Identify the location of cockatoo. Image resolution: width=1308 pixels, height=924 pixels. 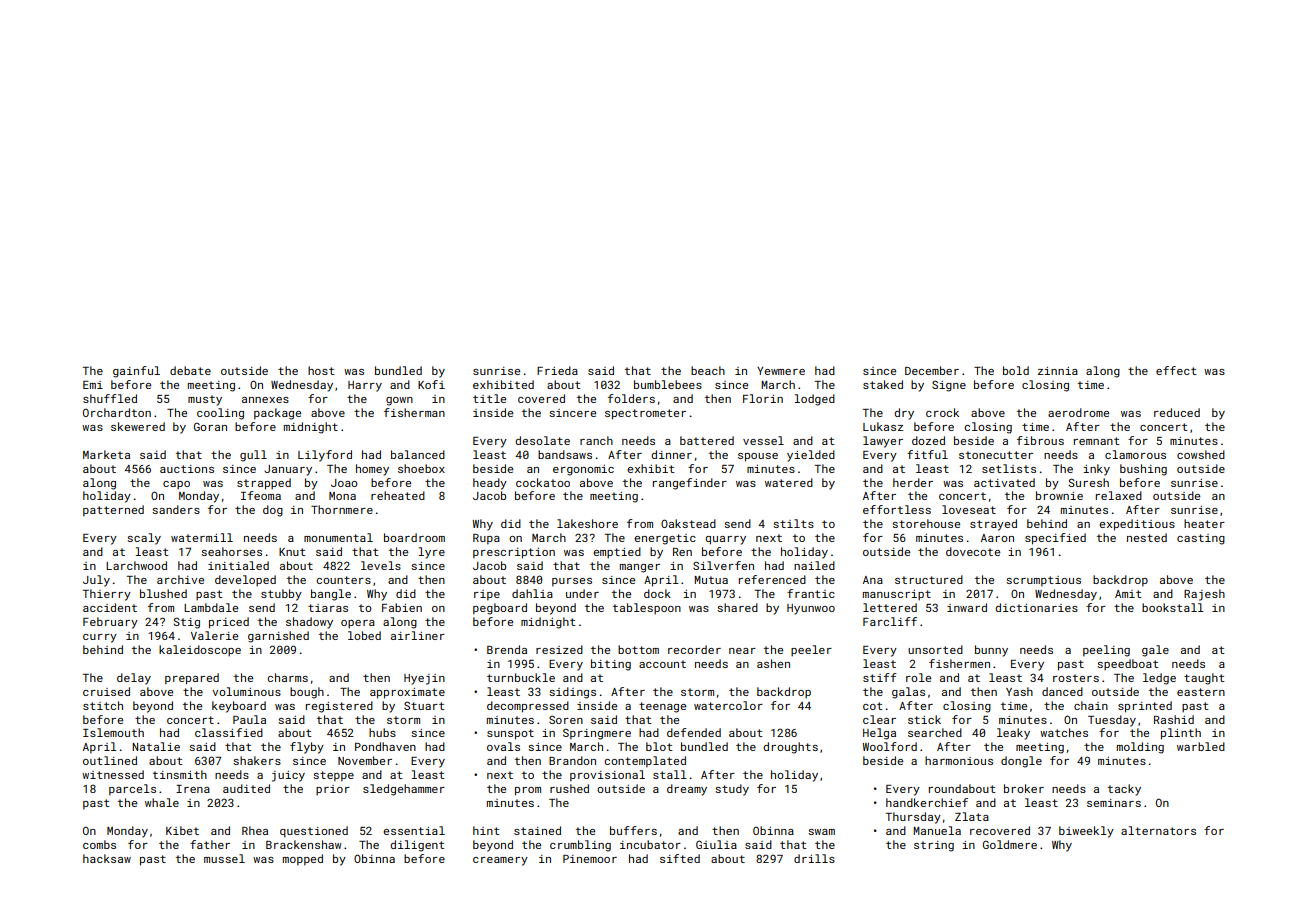
(543, 482).
